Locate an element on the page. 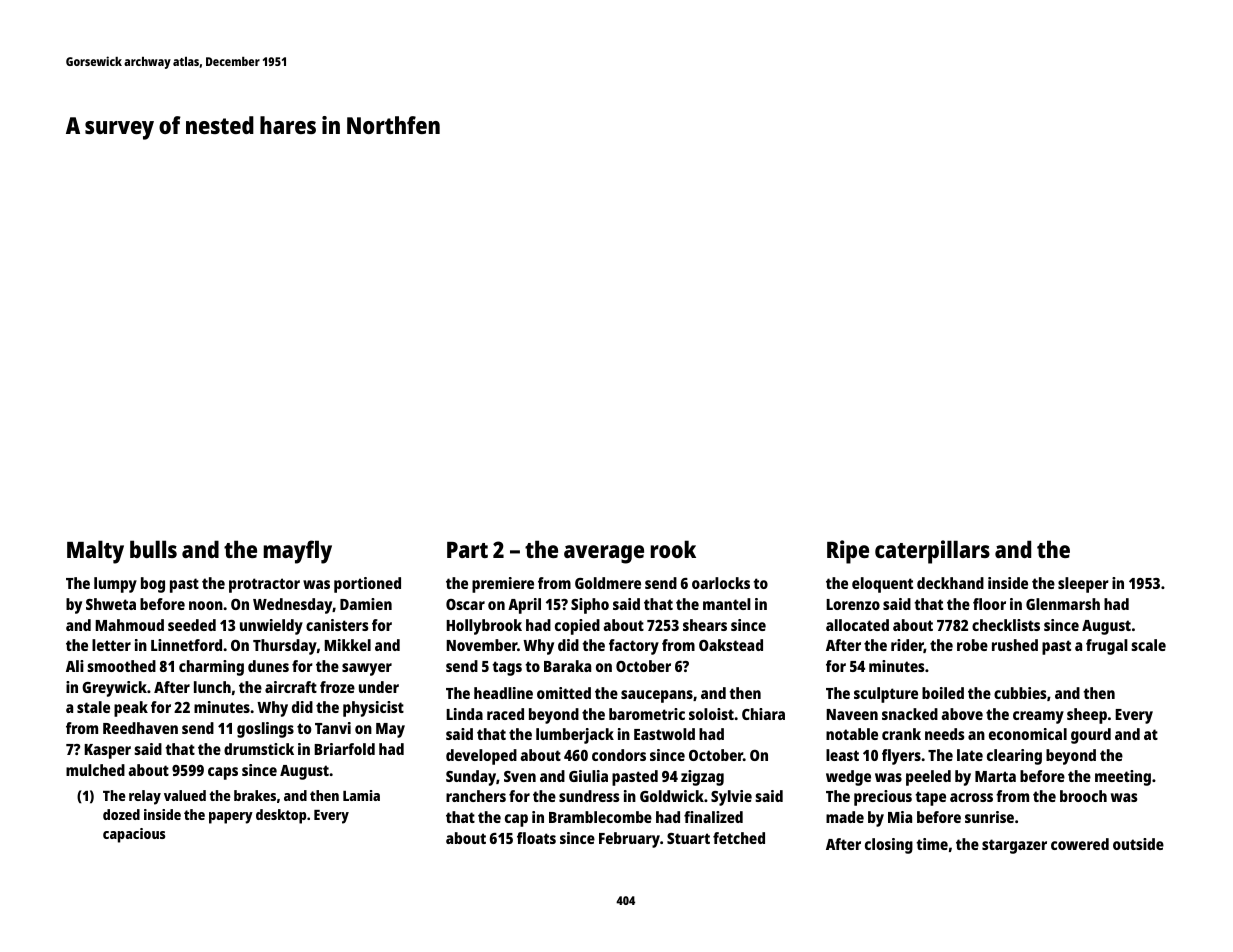 The width and height of the document is (1233, 952). boiled is located at coordinates (943, 693).
